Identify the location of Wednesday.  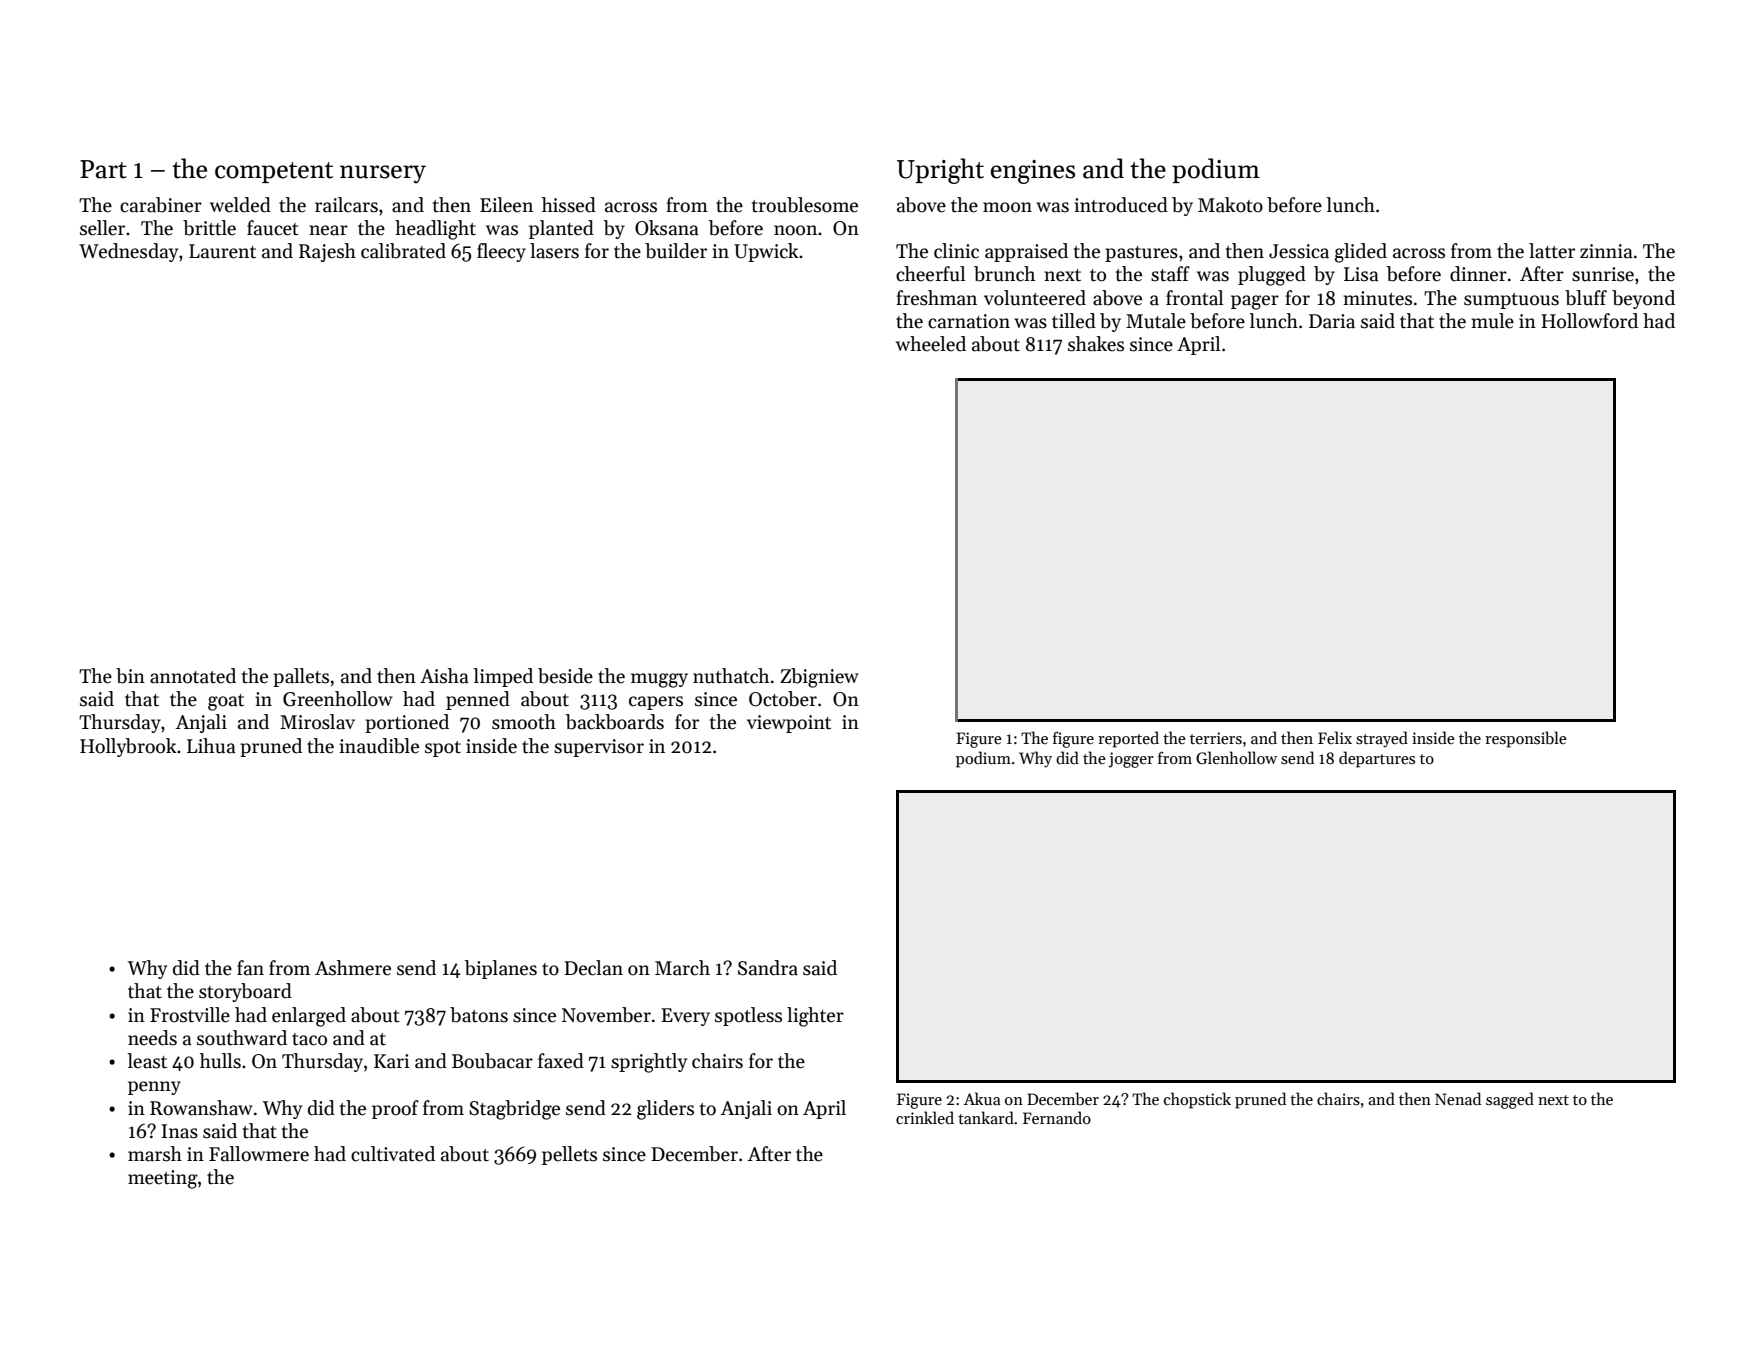
(128, 252).
